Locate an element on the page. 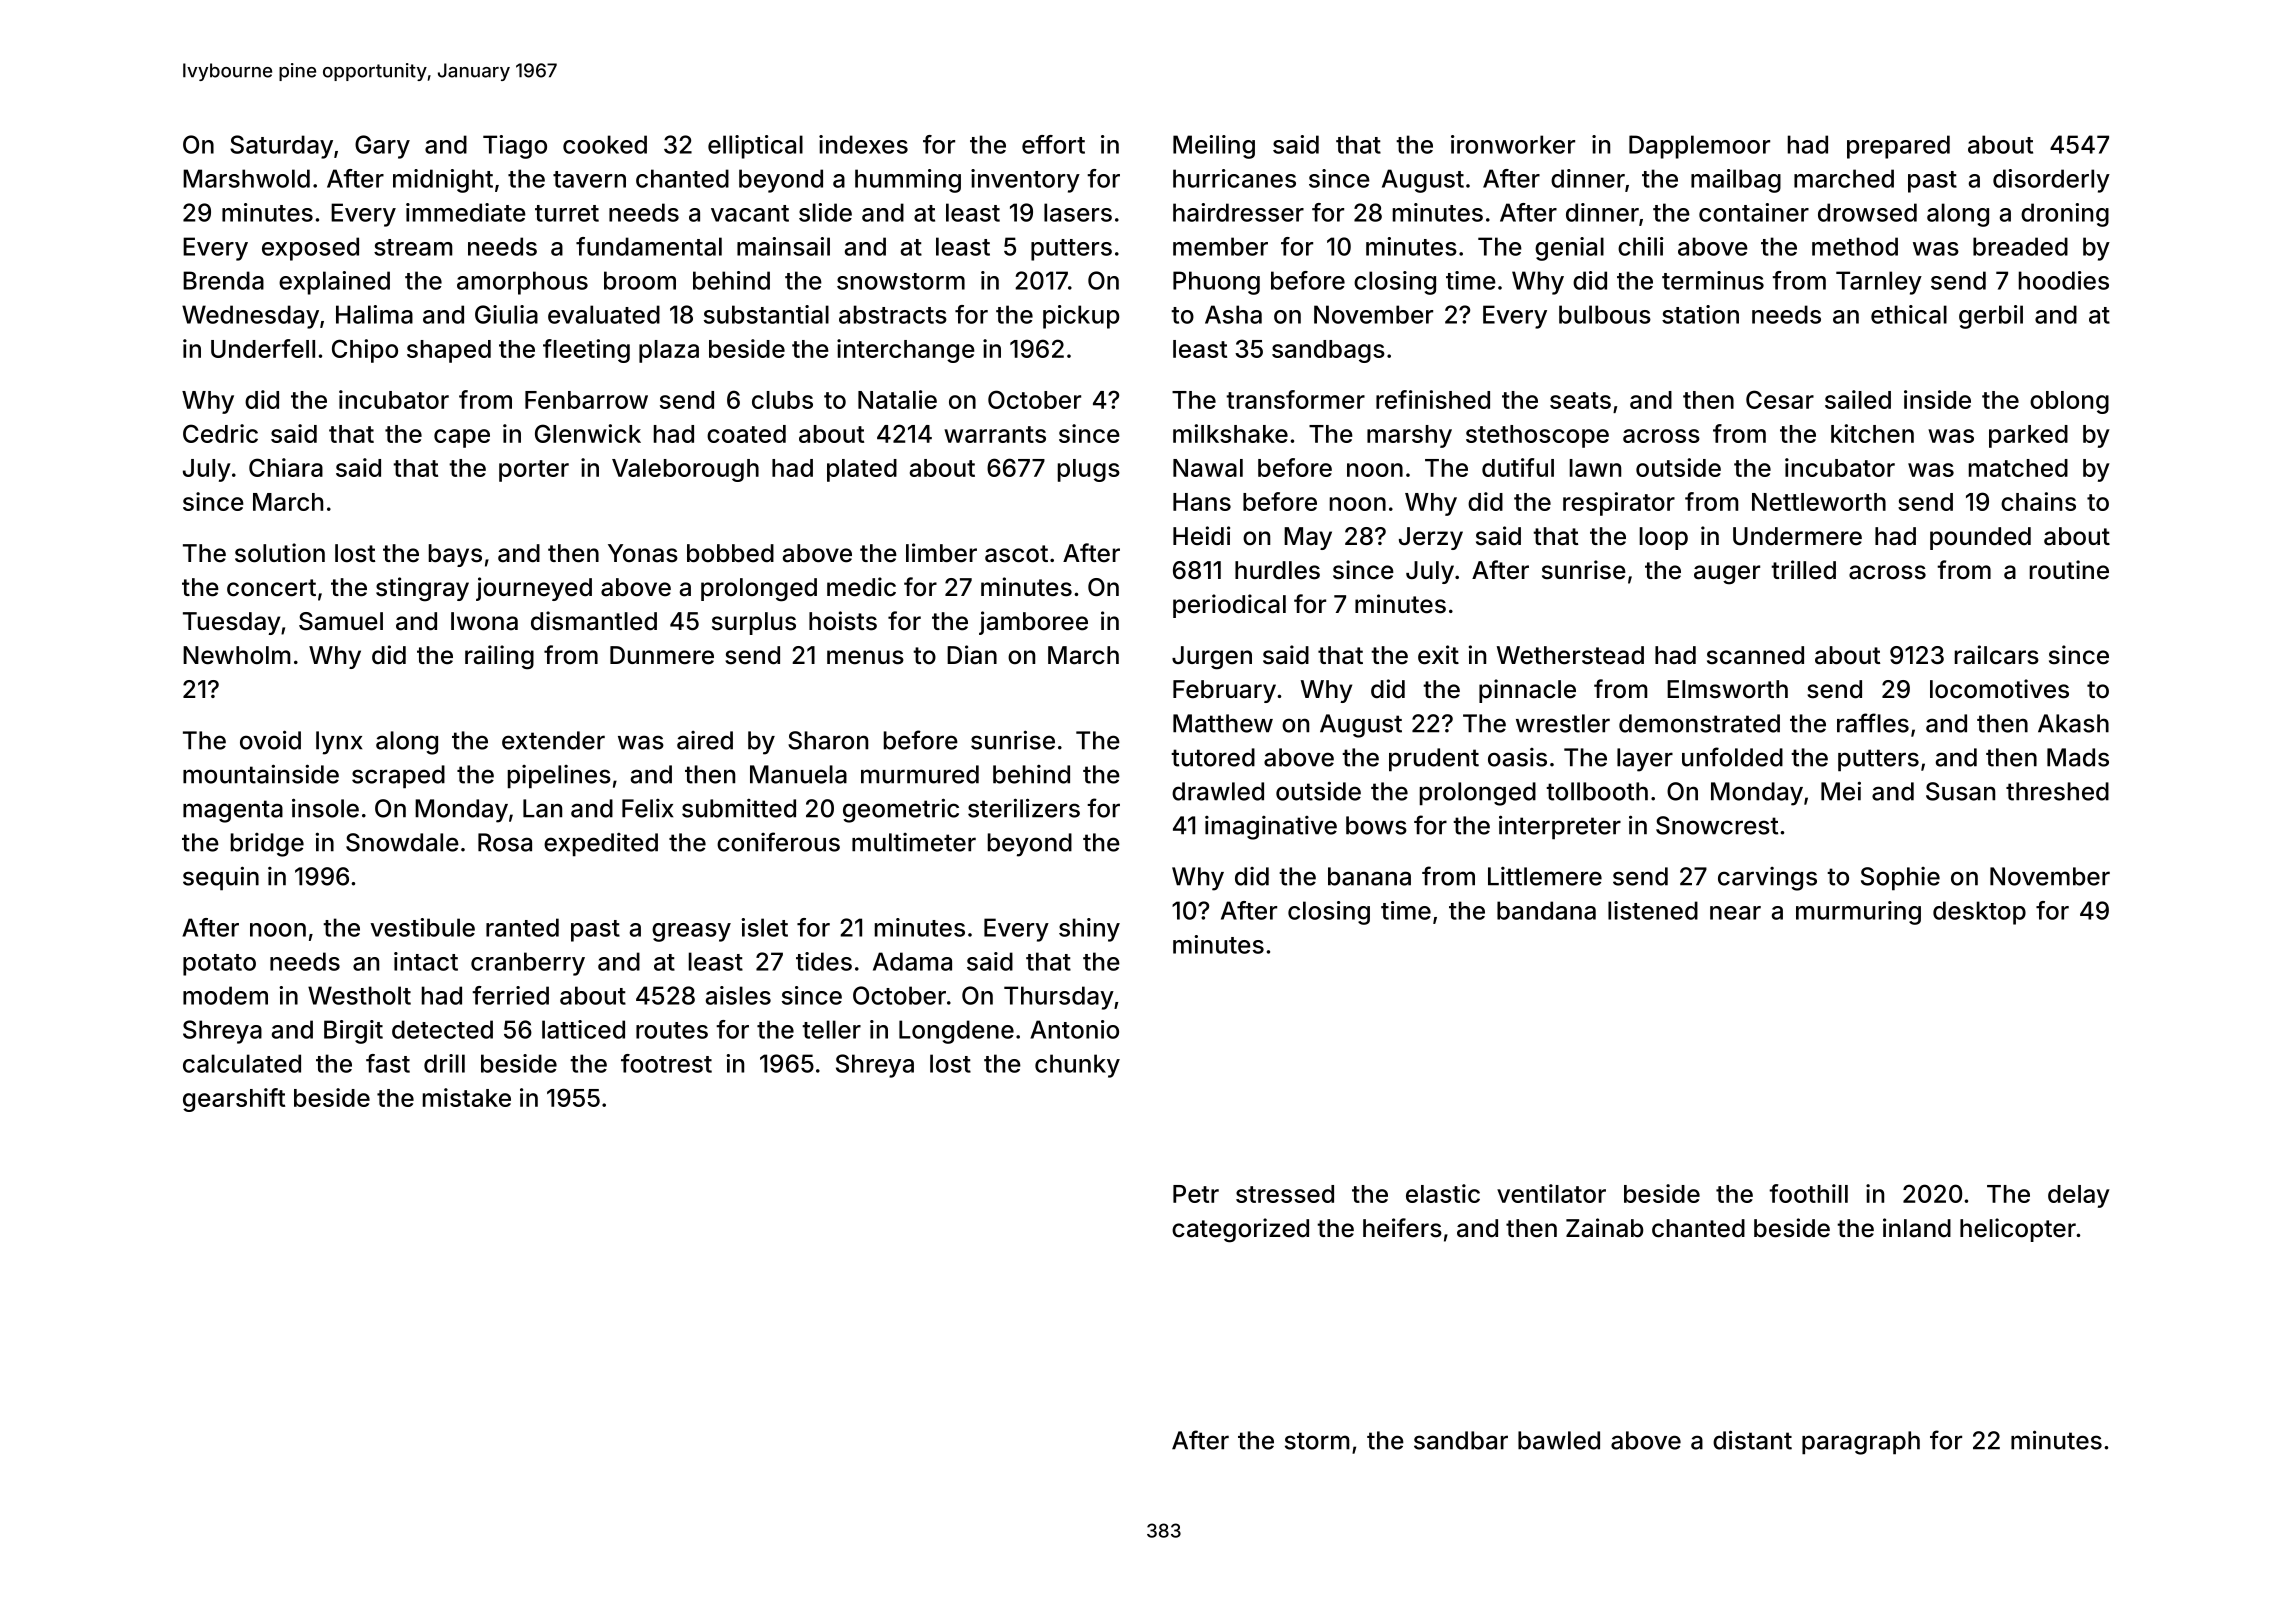 The height and width of the document is (1620, 2292). immediate is located at coordinates (466, 212).
